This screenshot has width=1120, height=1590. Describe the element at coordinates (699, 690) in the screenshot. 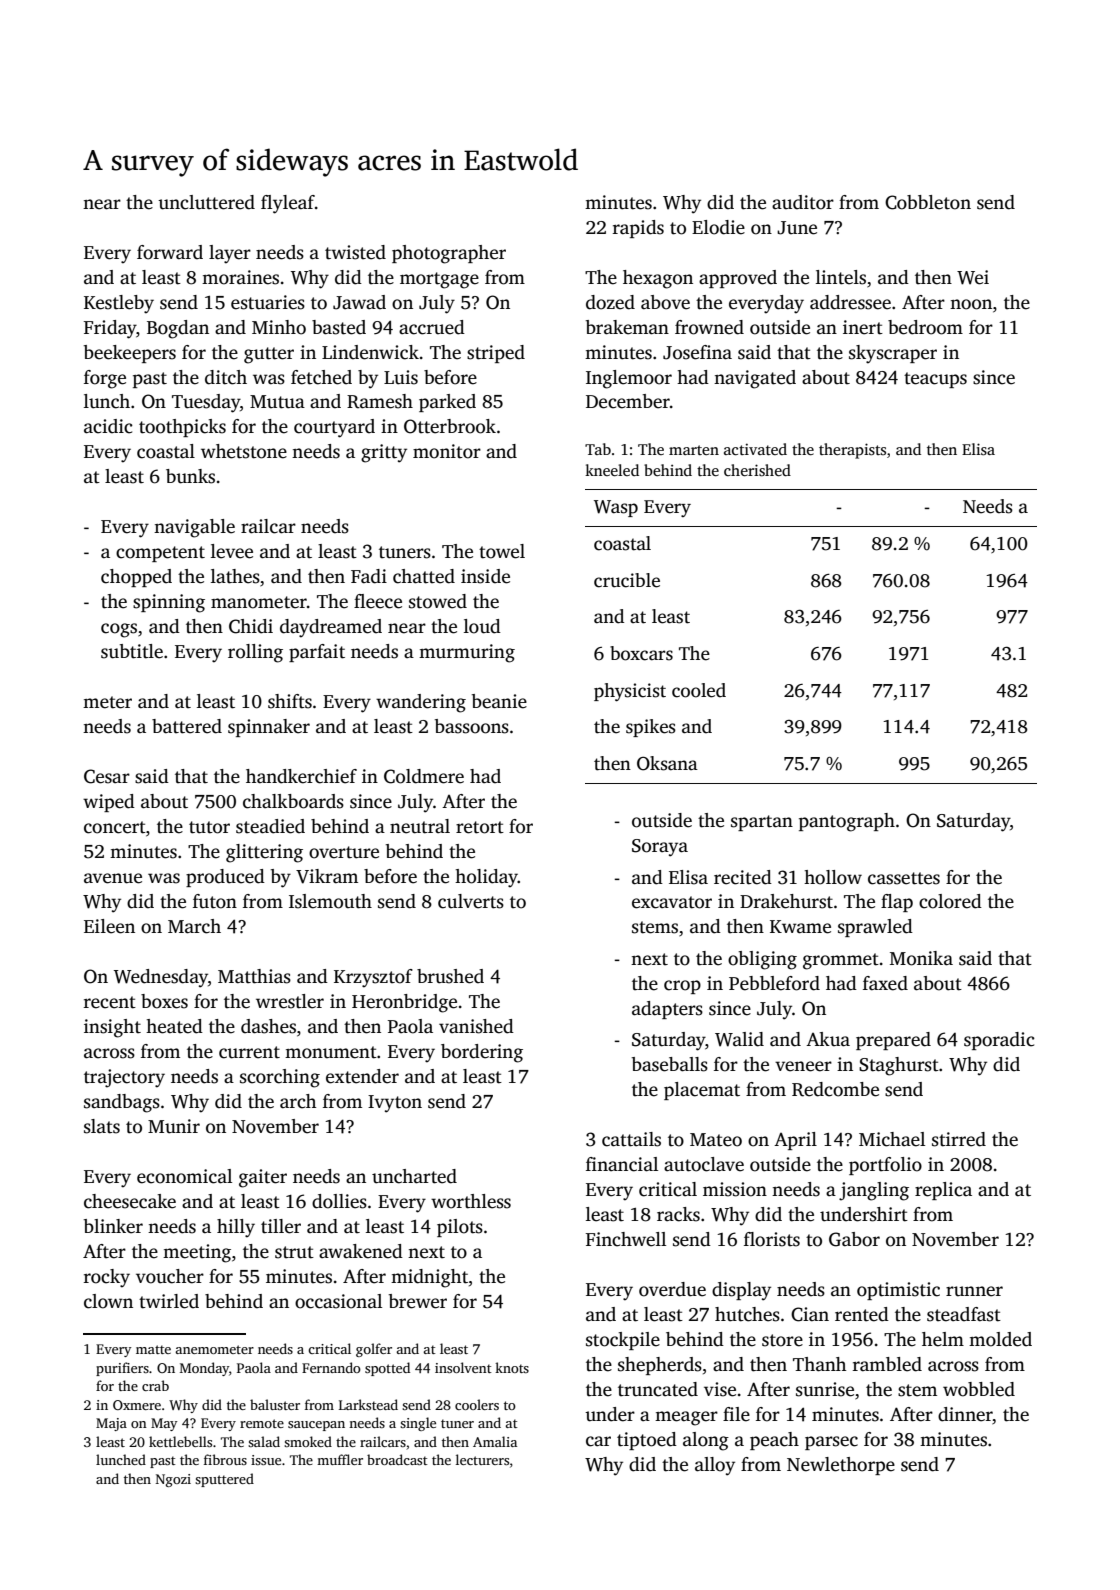

I see `cooled` at that location.
